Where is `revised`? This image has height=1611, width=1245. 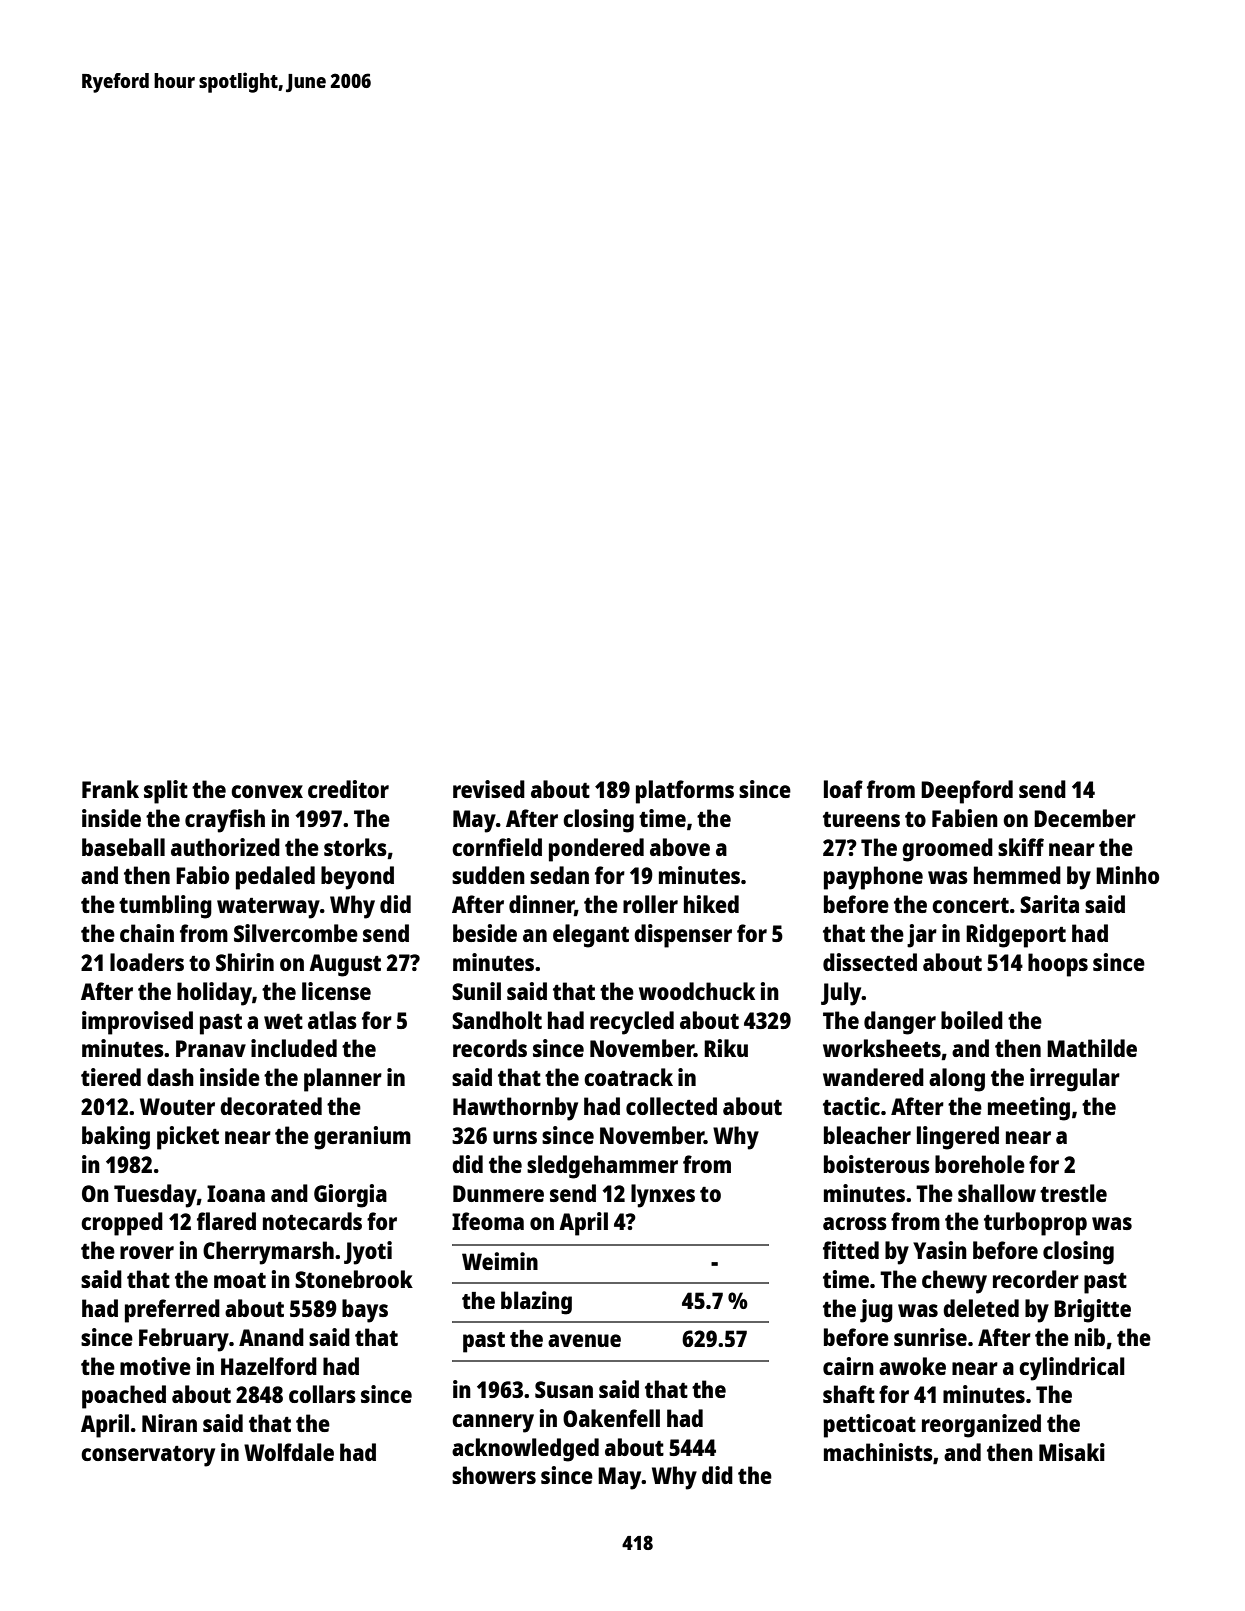 revised is located at coordinates (489, 789).
